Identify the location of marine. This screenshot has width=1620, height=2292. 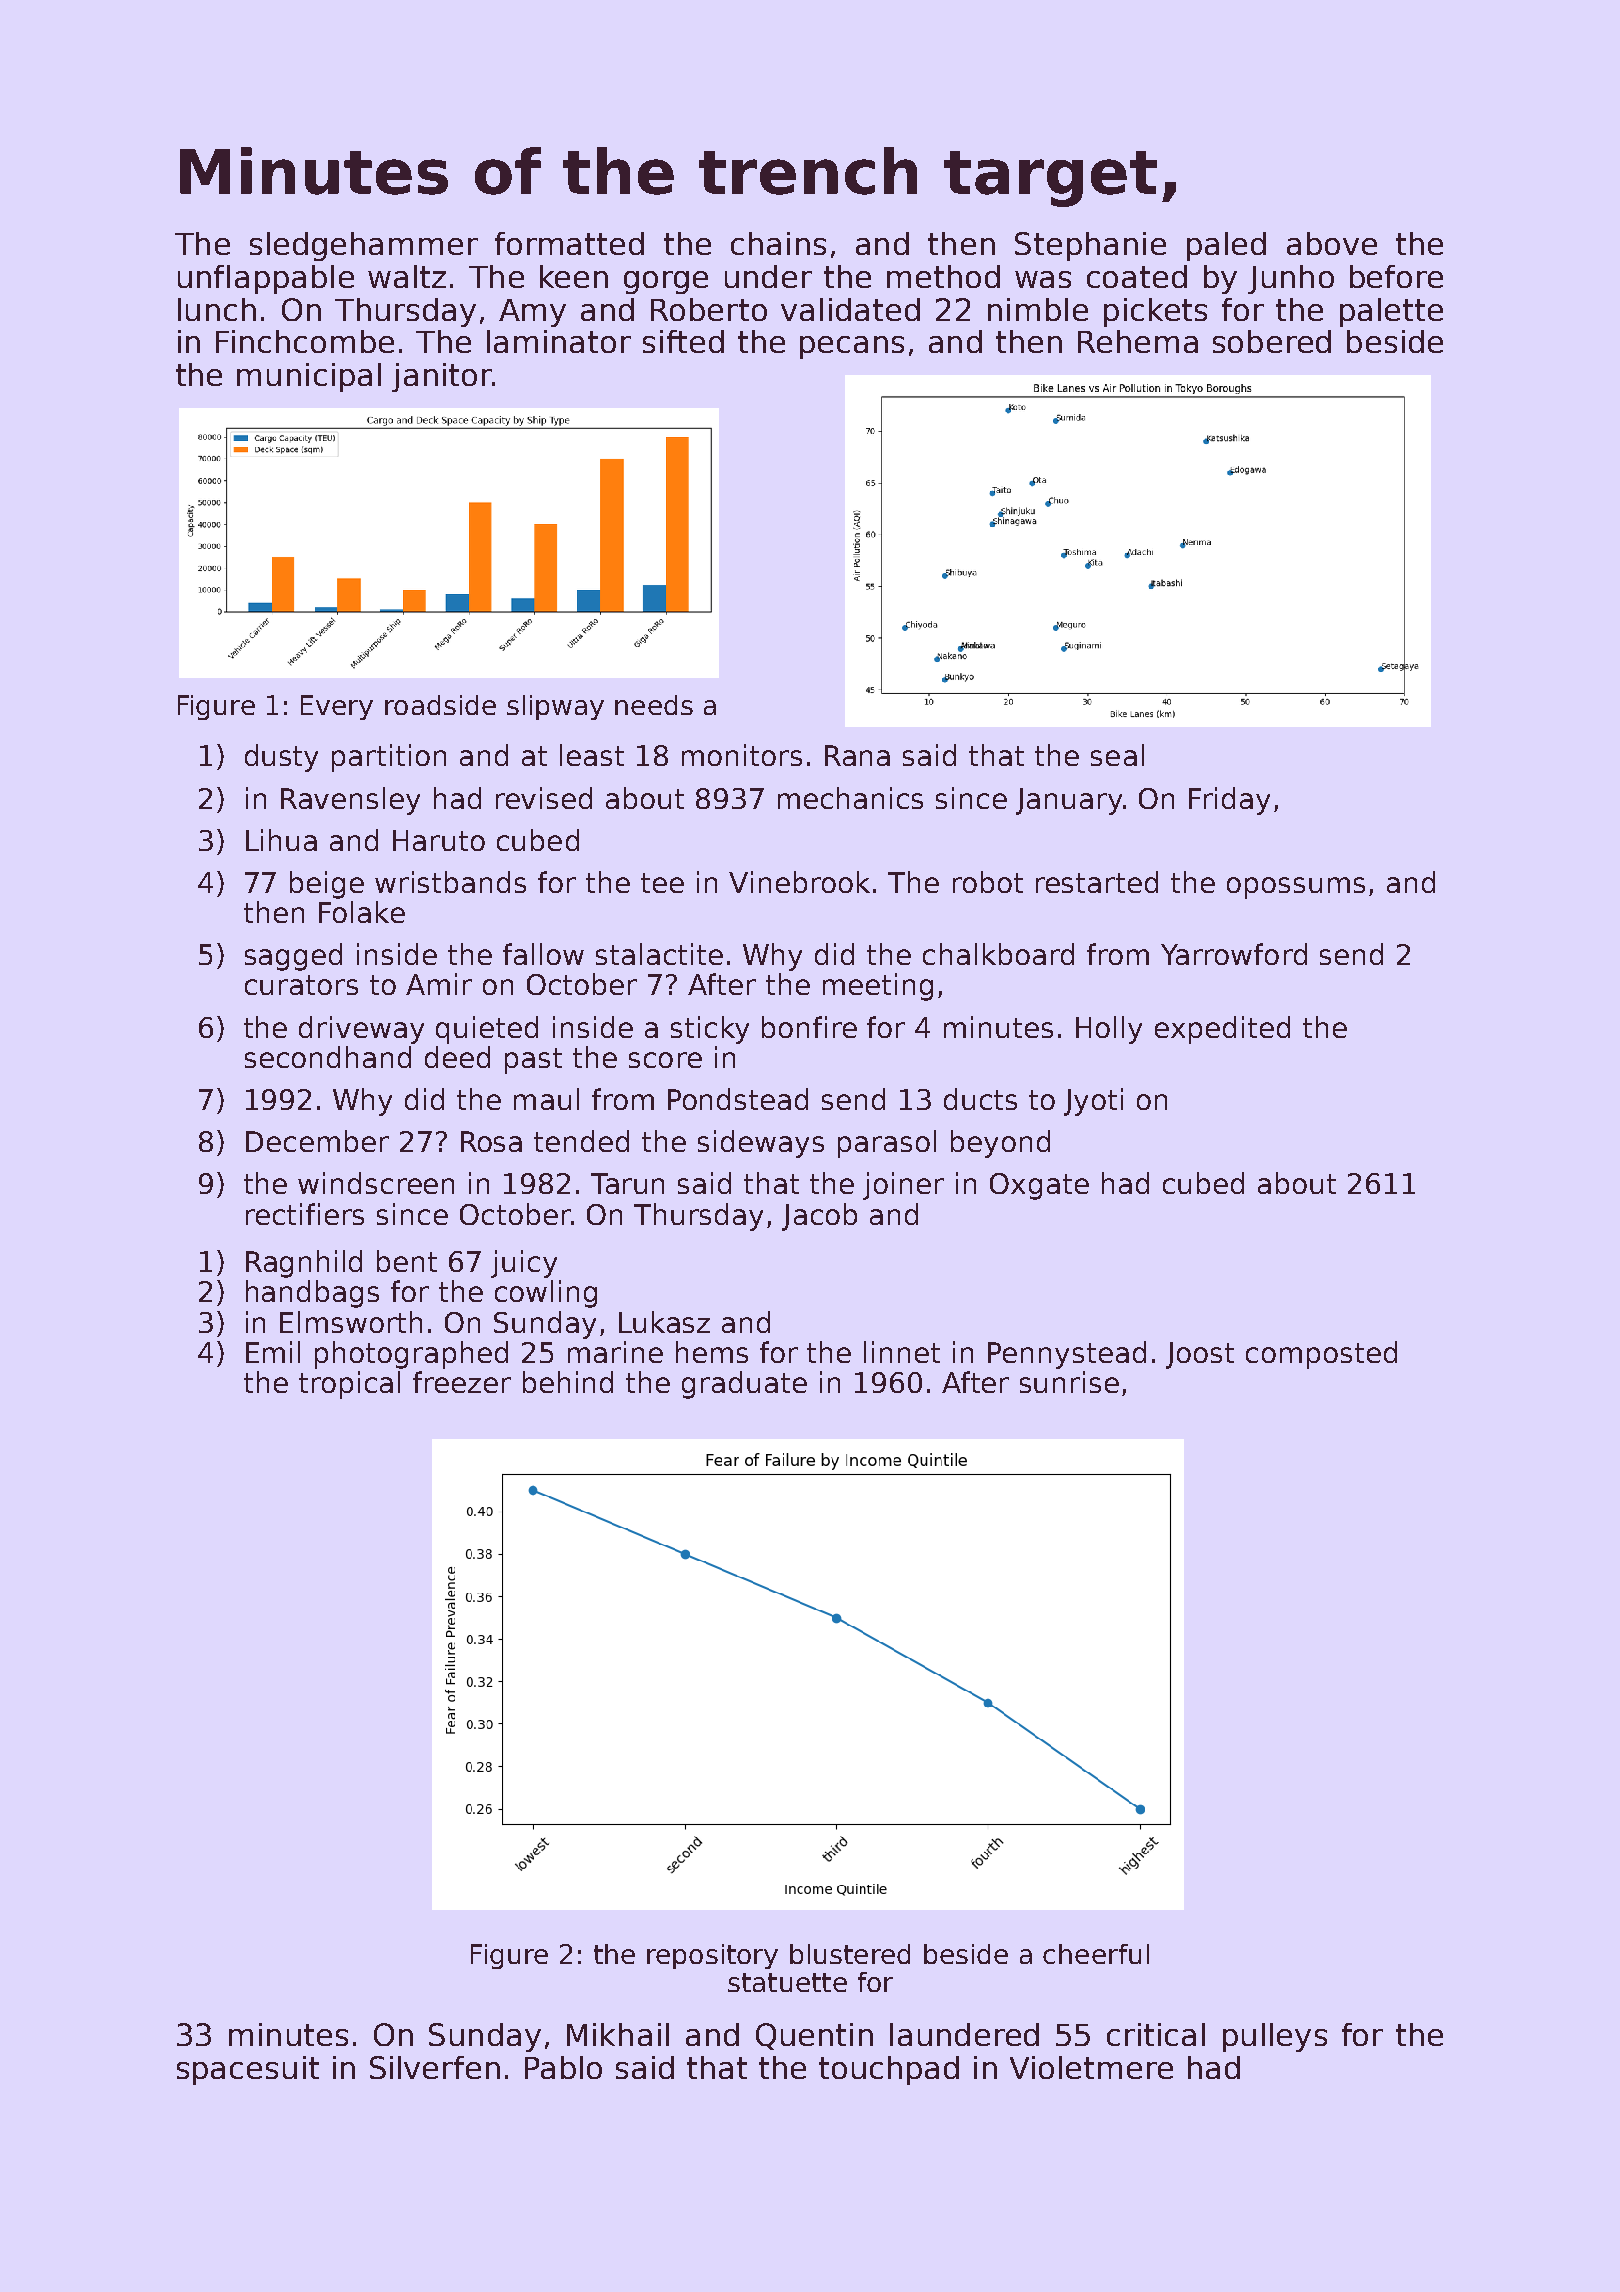
(615, 1352).
